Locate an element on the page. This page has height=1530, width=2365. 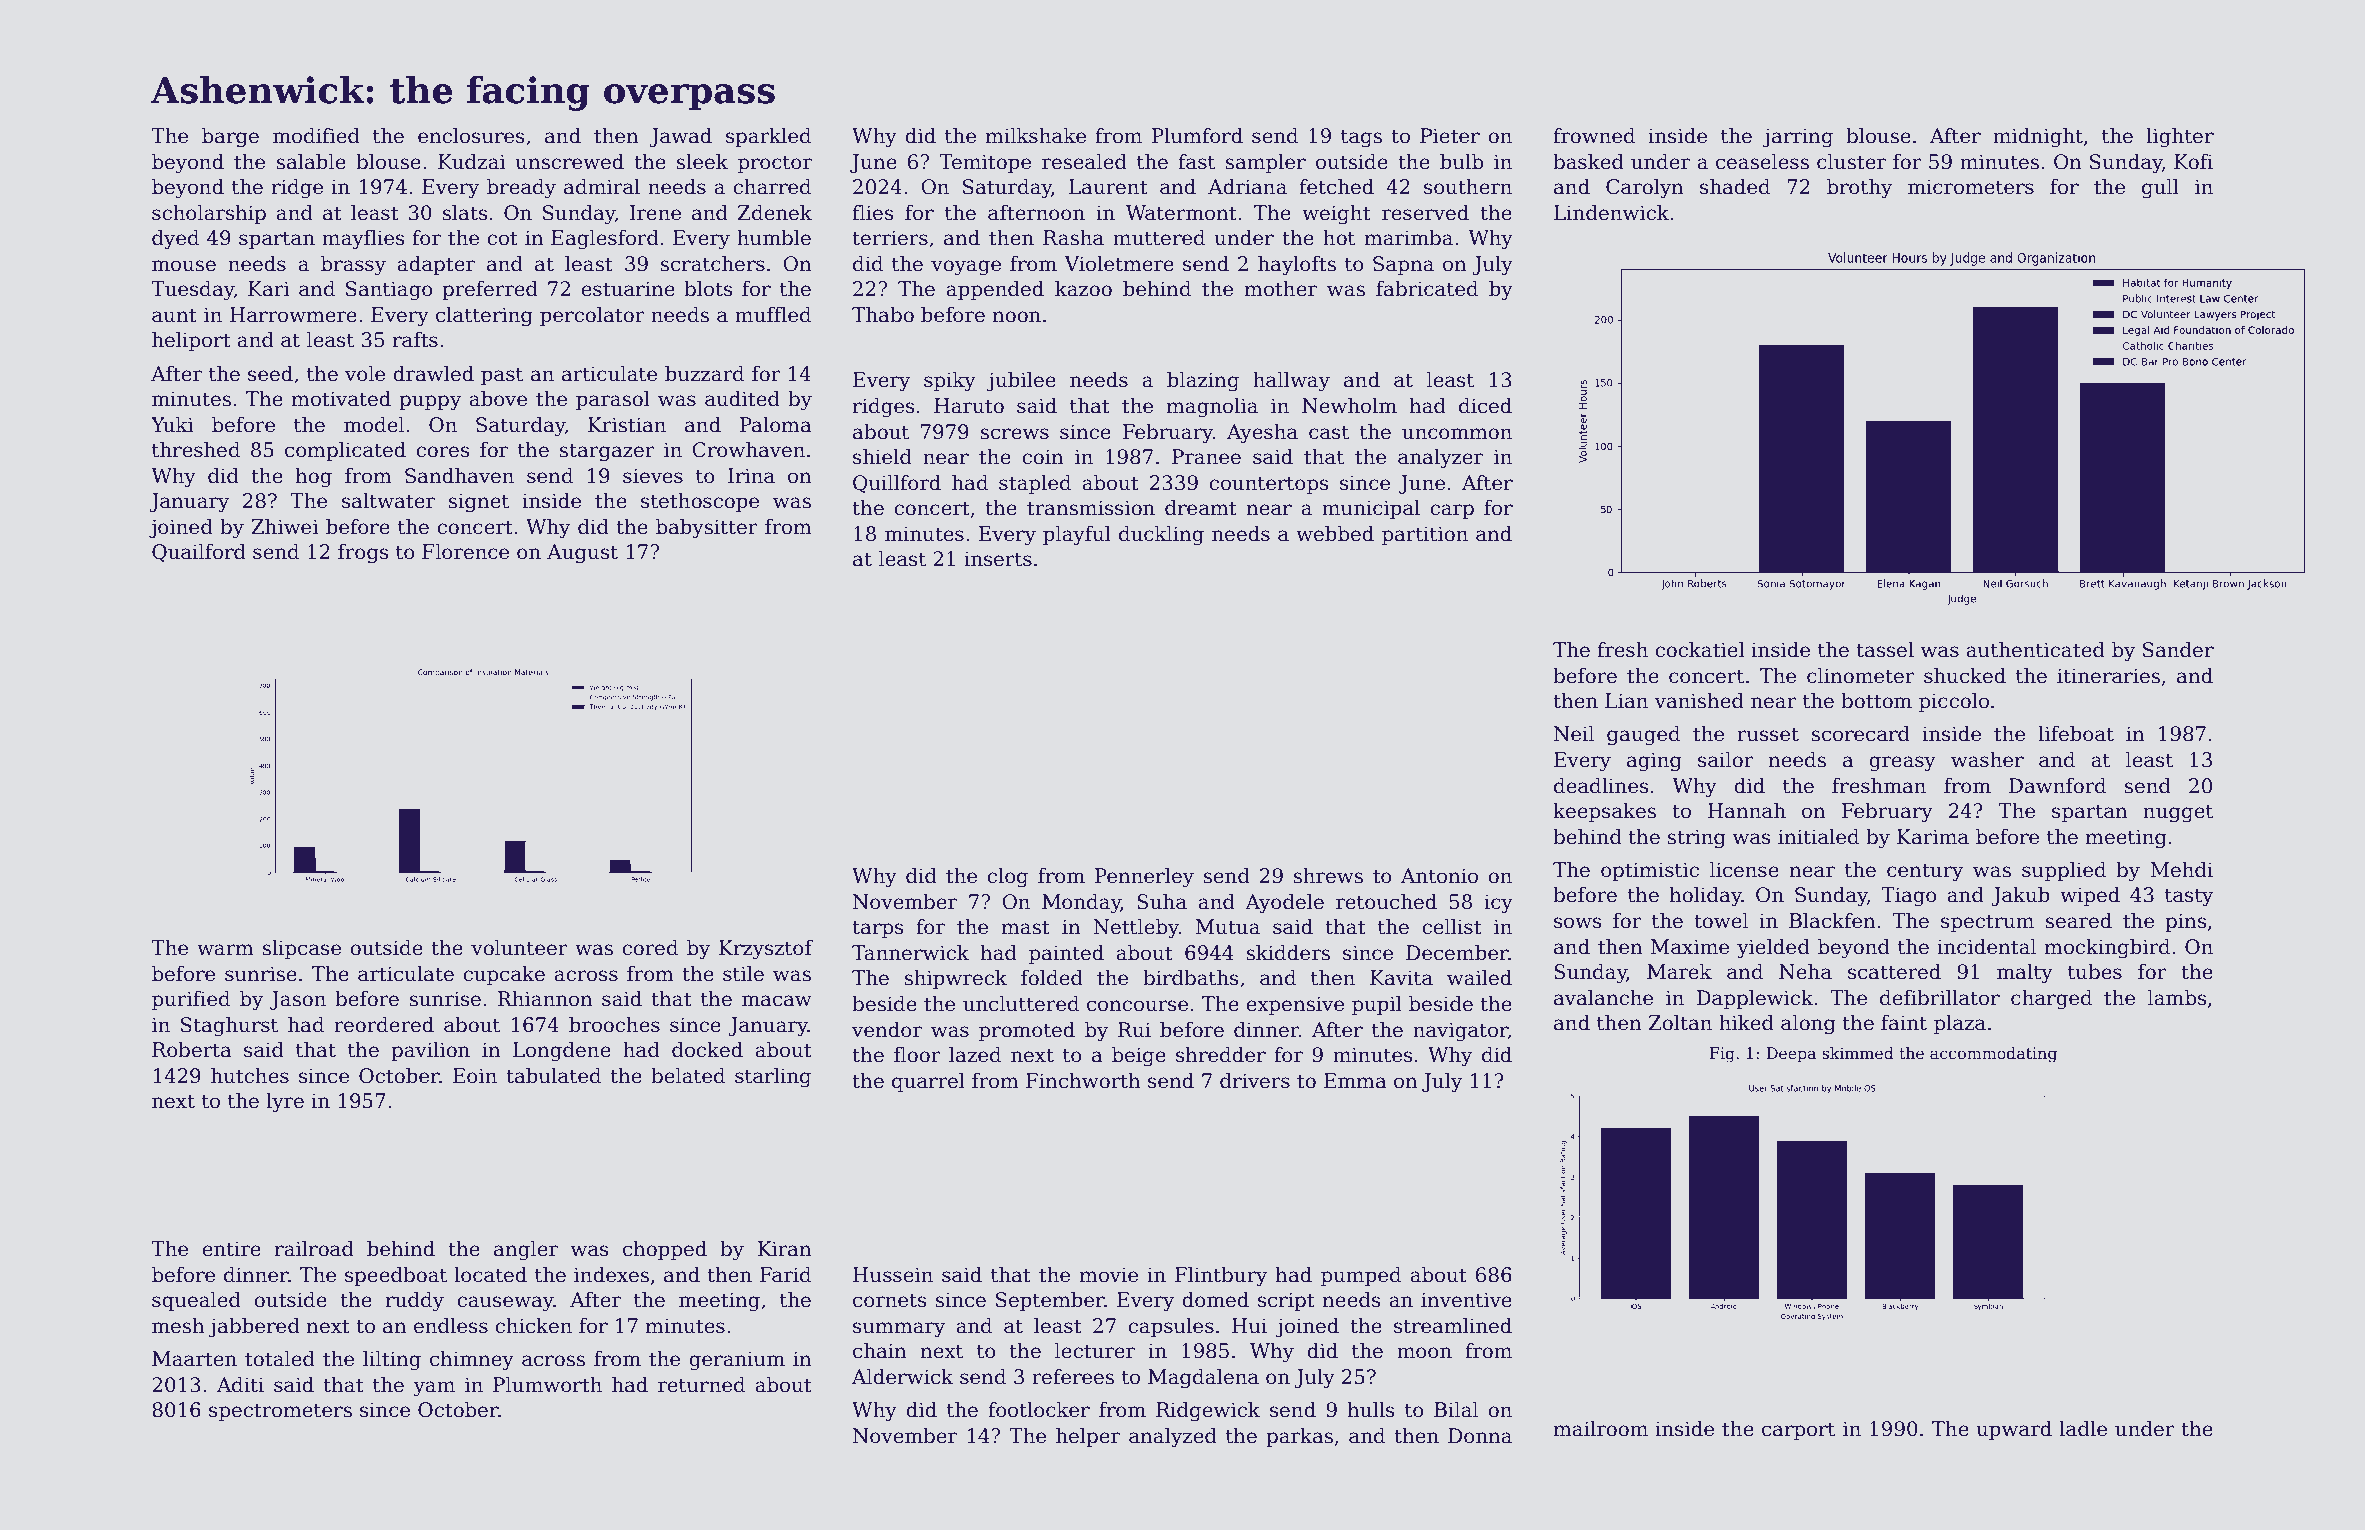
Pieter is located at coordinates (1450, 136).
